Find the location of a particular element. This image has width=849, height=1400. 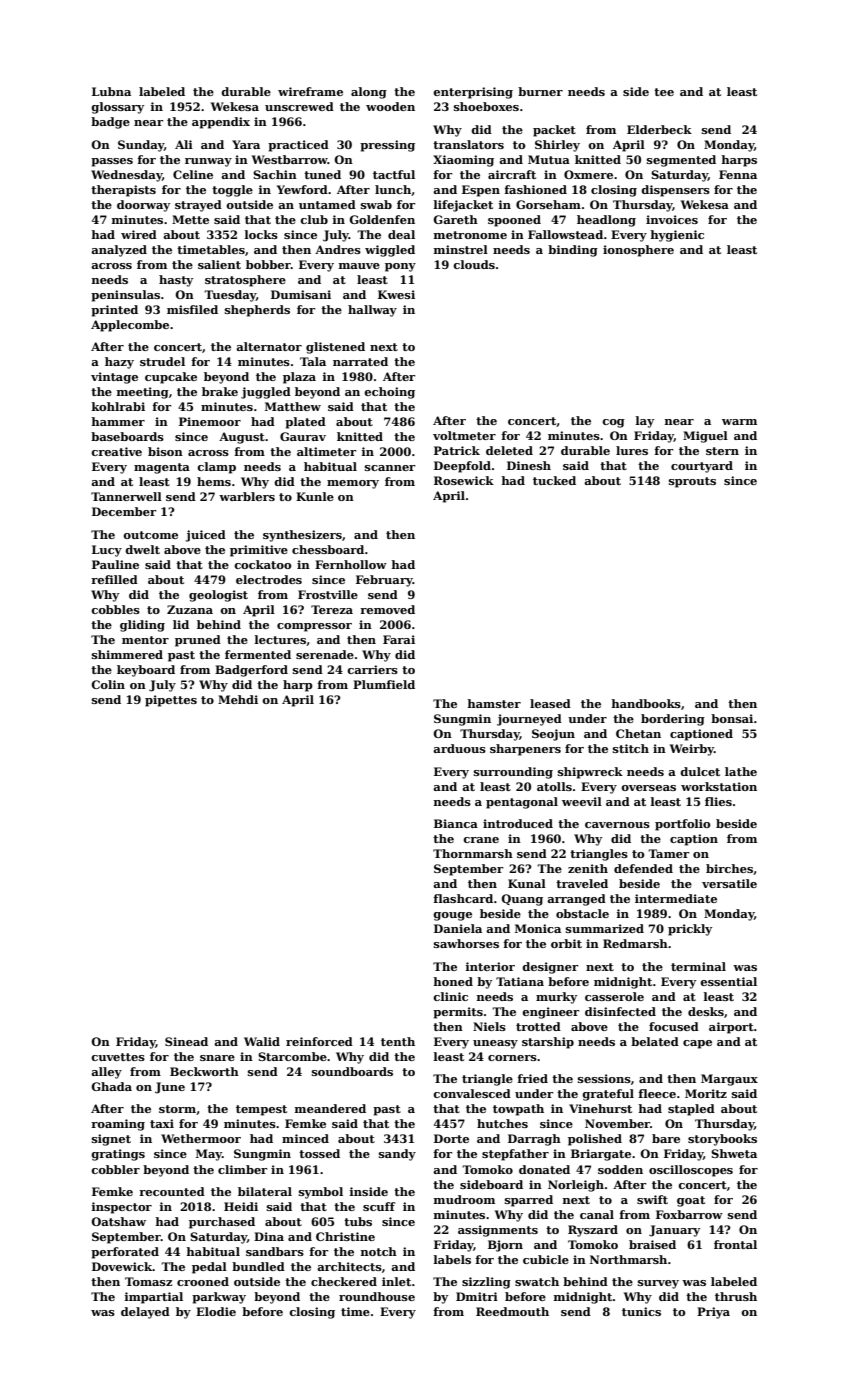

handbooks is located at coordinates (646, 703).
